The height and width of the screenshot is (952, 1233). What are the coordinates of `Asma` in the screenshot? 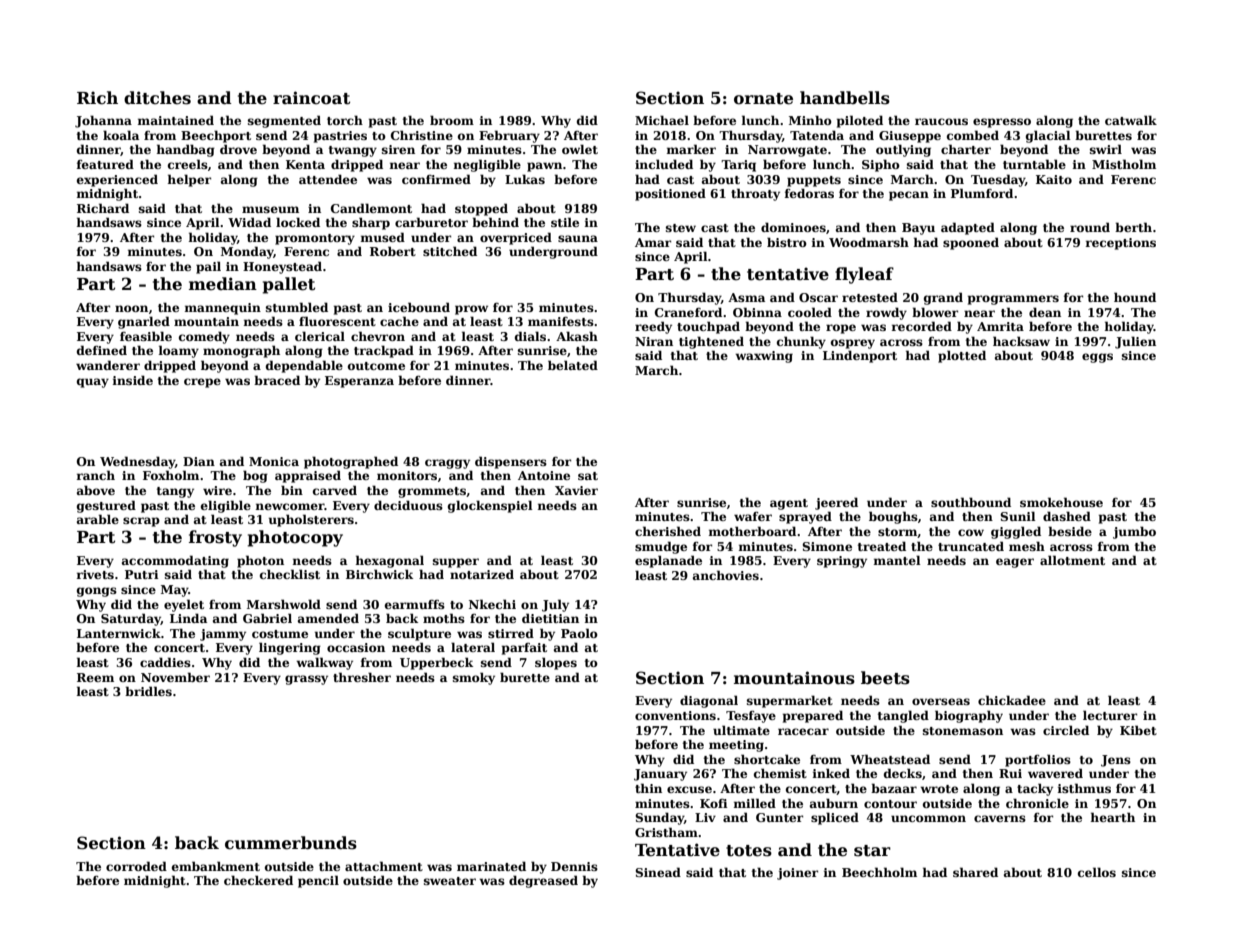 It's located at (746, 297).
